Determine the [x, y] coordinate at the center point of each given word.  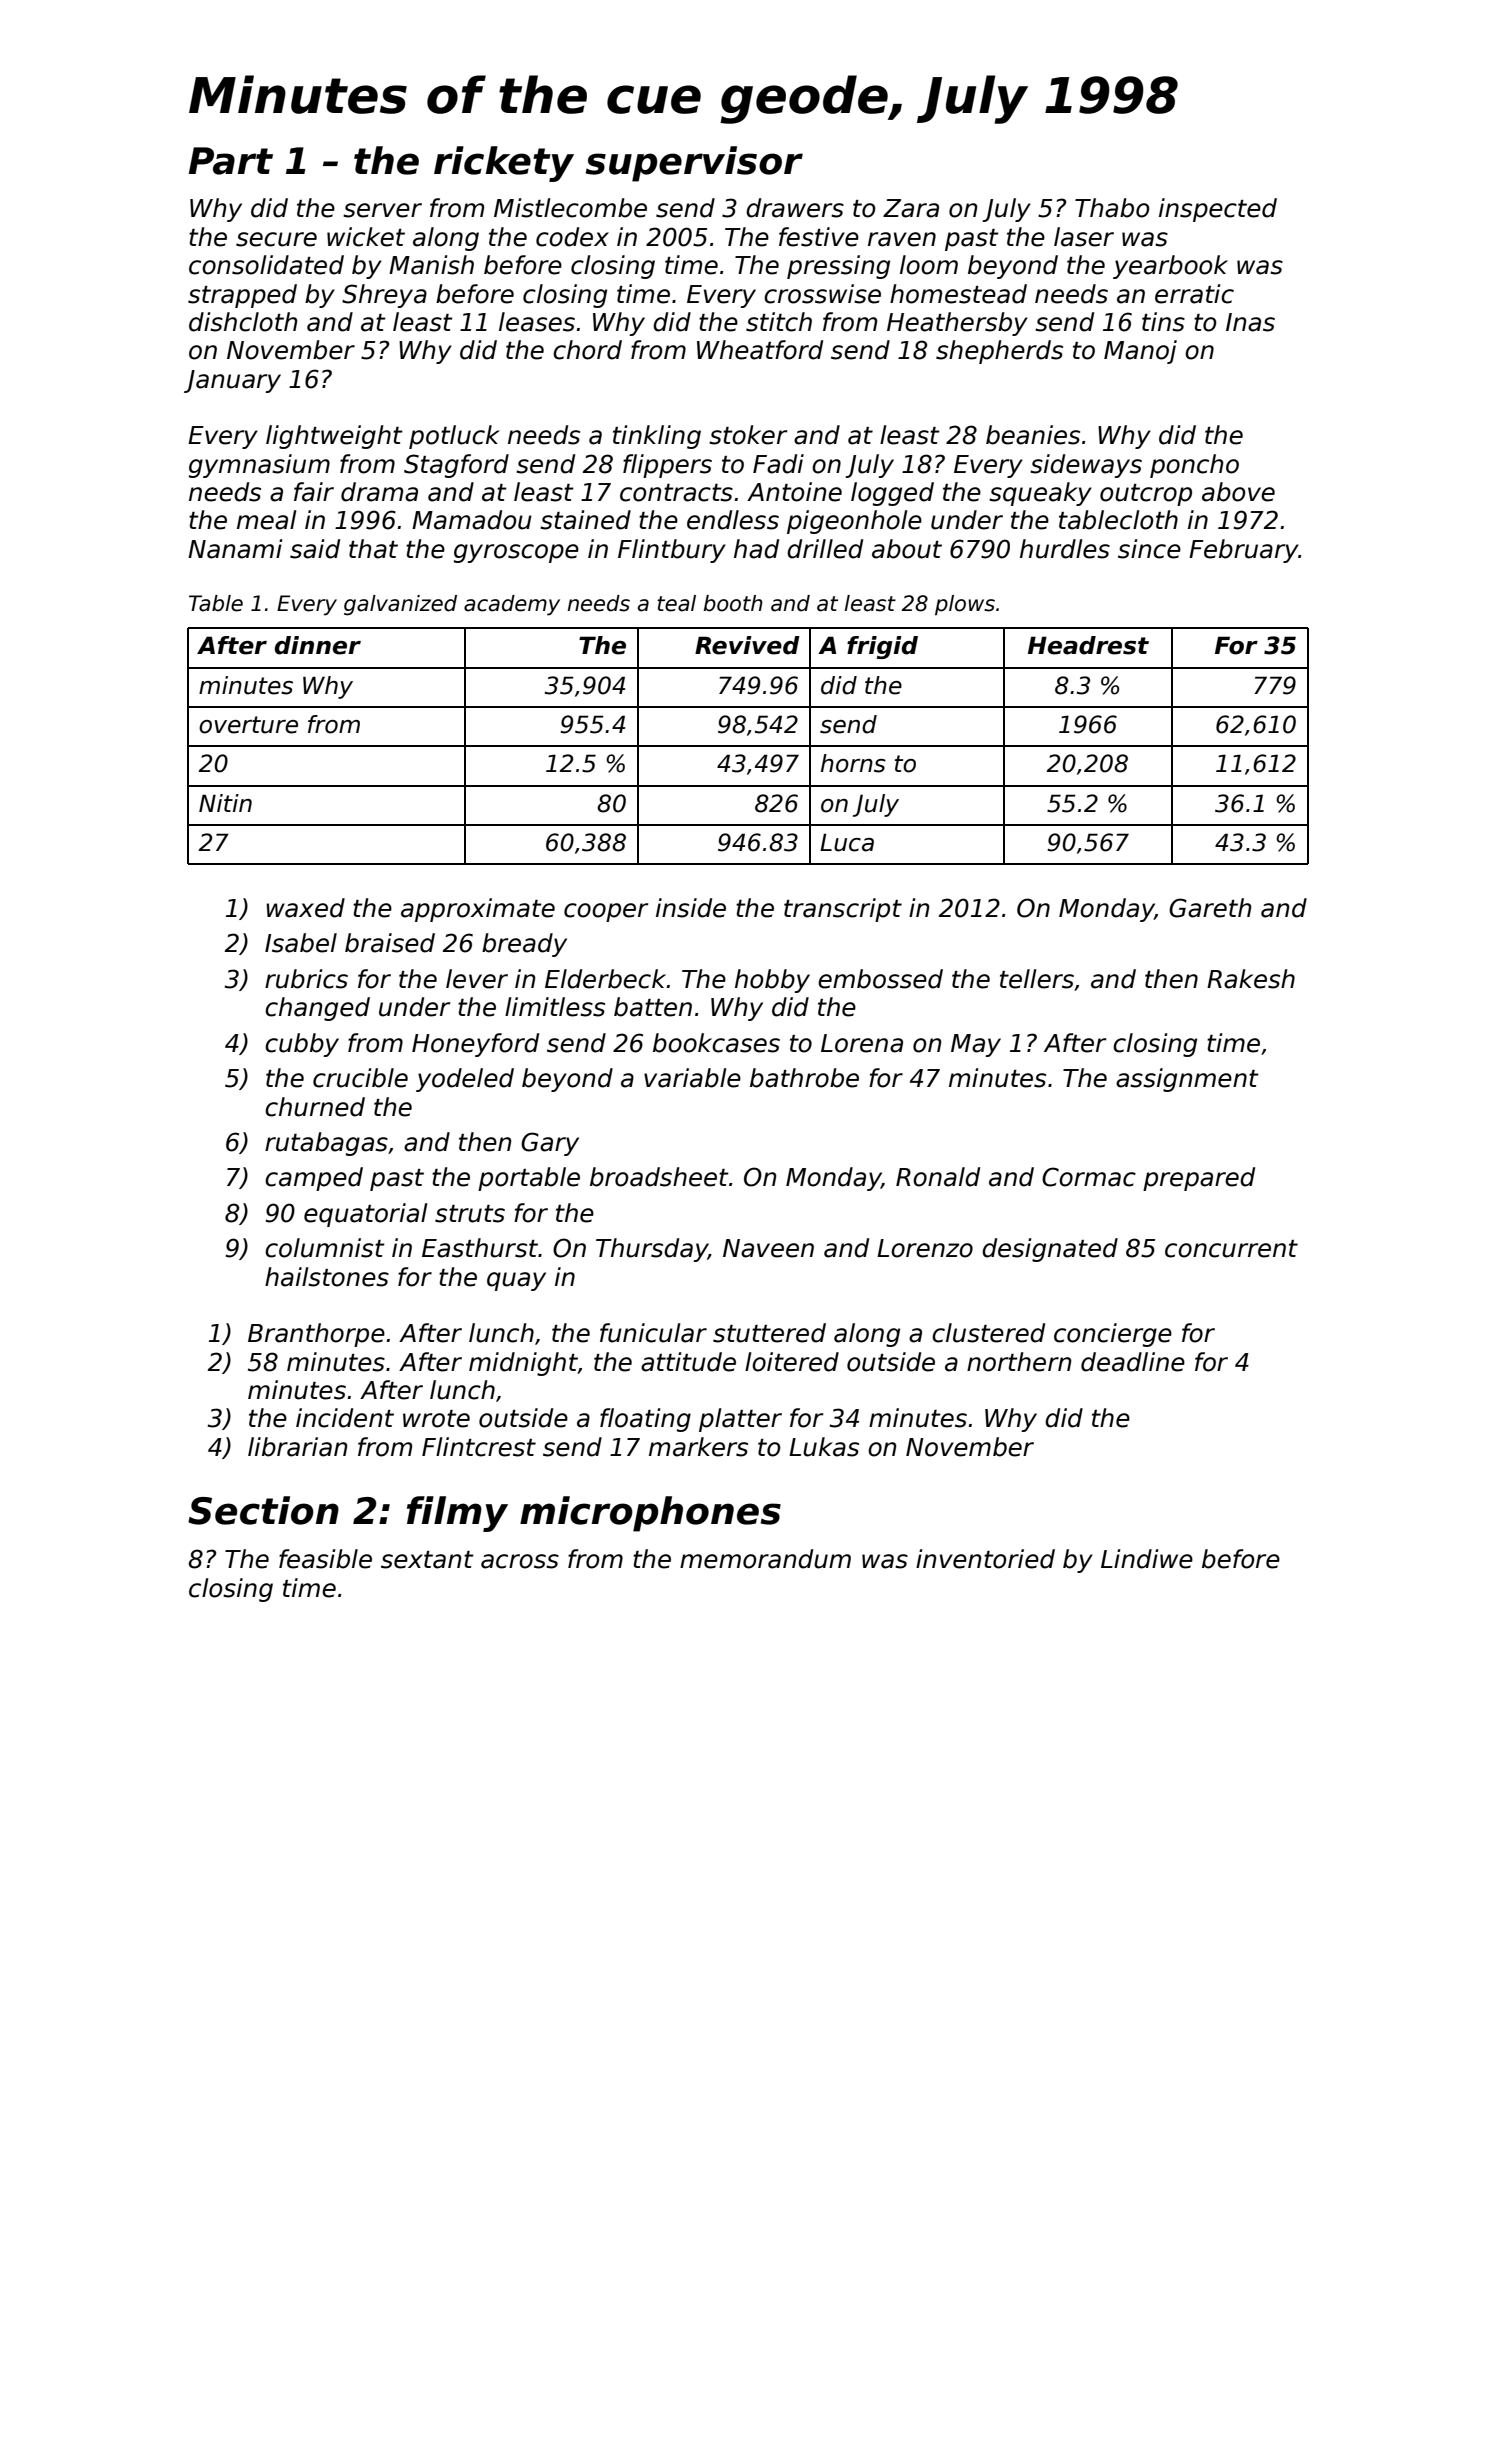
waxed [305, 908]
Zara [911, 208]
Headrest [1088, 645]
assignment [1187, 1080]
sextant [427, 1560]
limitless [555, 1007]
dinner [318, 645]
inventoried [985, 1559]
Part [231, 161]
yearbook [1170, 267]
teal [676, 603]
